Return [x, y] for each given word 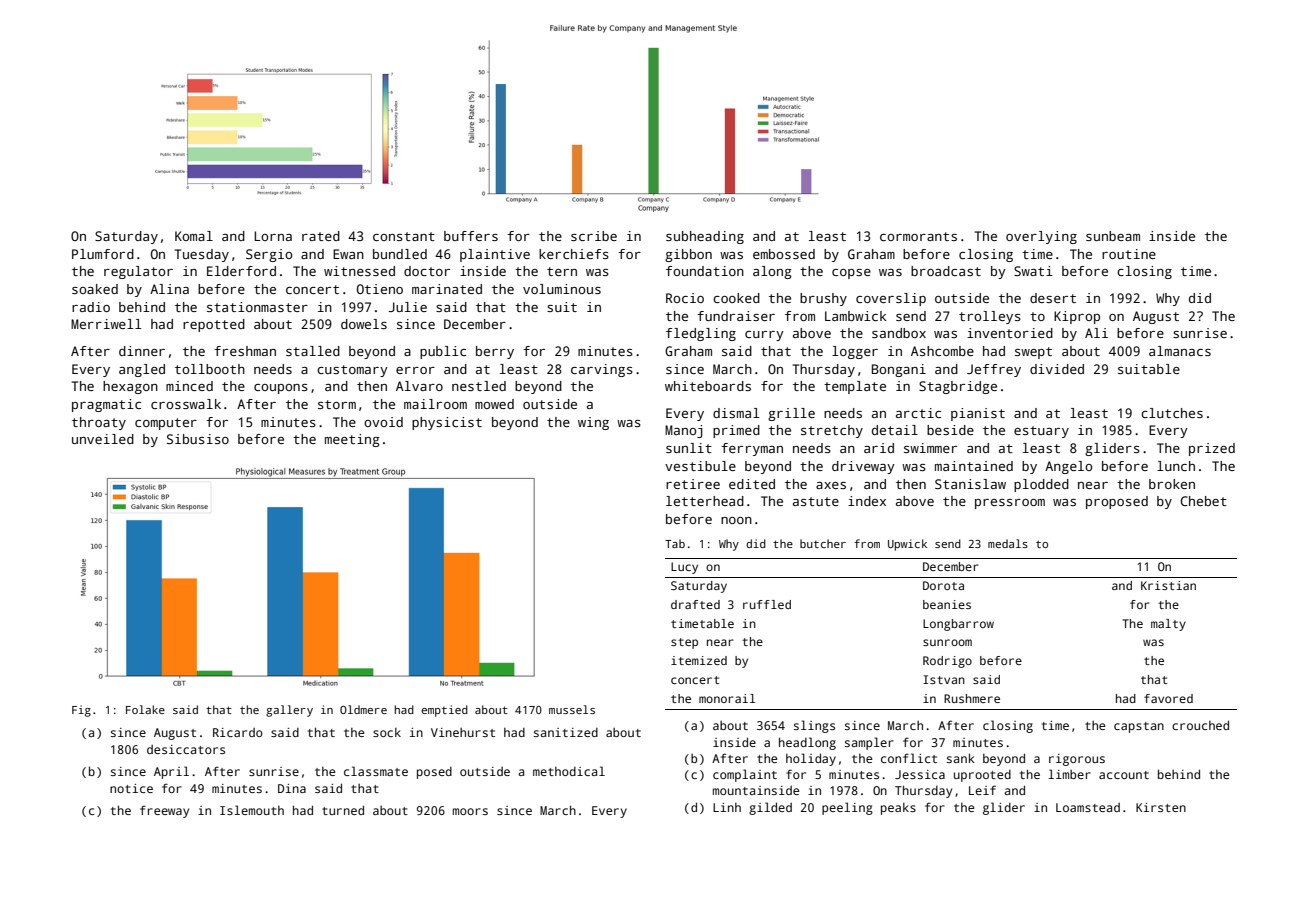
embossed [784, 254]
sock [387, 732]
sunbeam [1113, 236]
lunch [1176, 466]
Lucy [684, 568]
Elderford [241, 271]
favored [1168, 698]
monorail [727, 698]
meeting [352, 440]
